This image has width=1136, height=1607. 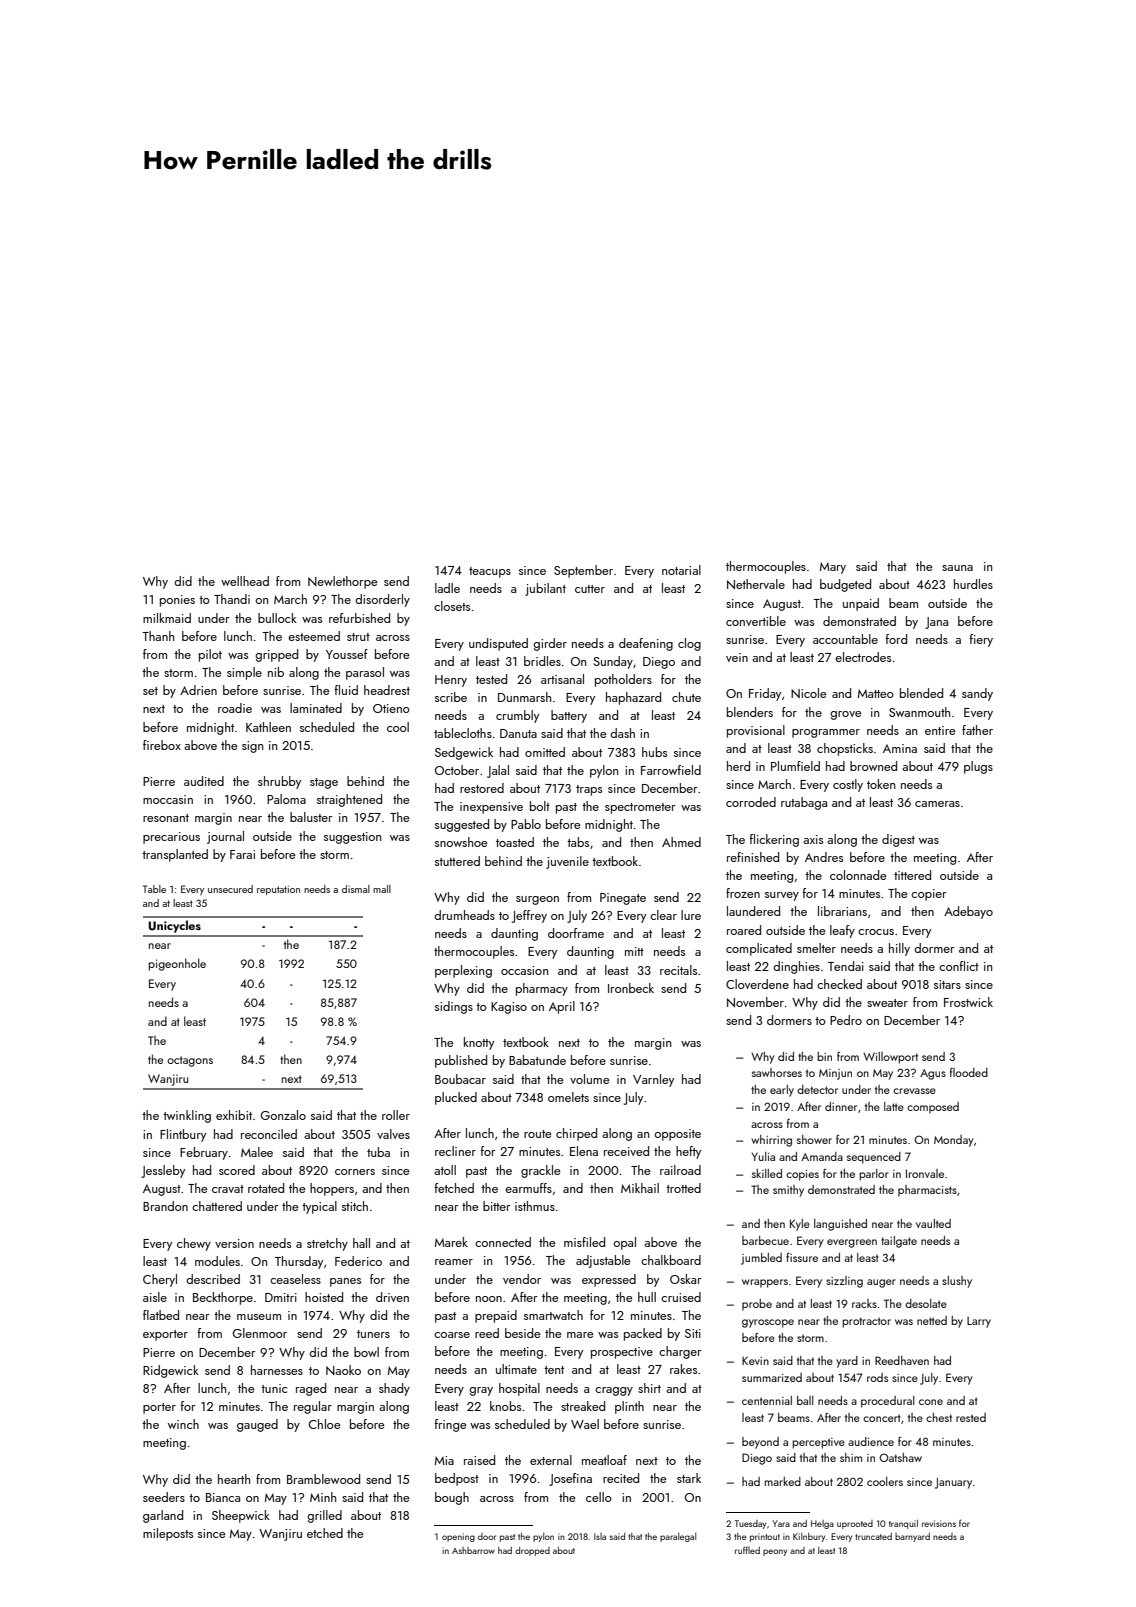 What do you see at coordinates (775, 1552) in the image?
I see `peony` at bounding box center [775, 1552].
